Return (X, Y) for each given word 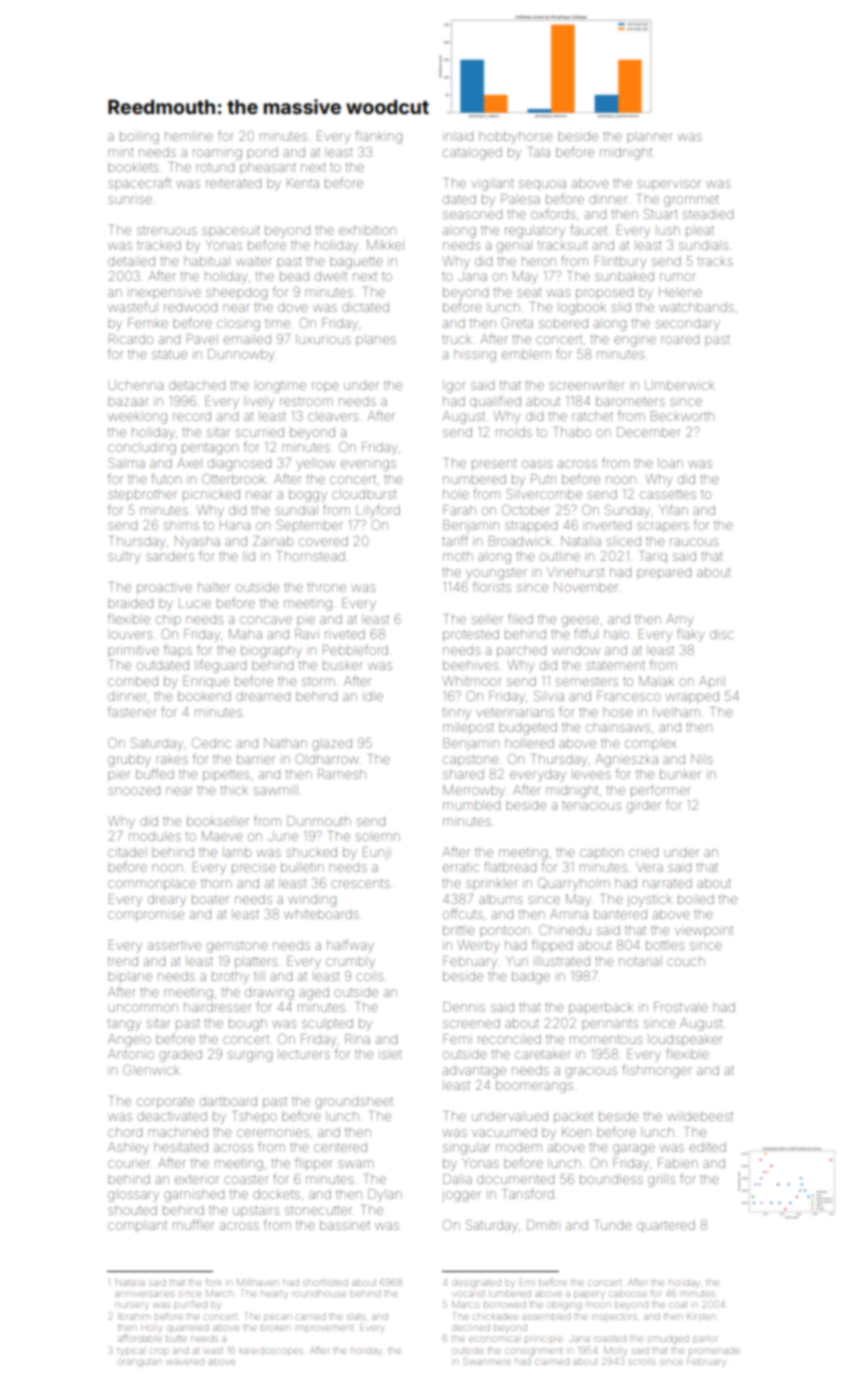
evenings (368, 464)
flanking (378, 137)
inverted (608, 525)
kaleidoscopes (271, 1351)
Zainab (273, 541)
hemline (189, 137)
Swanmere (487, 1361)
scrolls (642, 1362)
